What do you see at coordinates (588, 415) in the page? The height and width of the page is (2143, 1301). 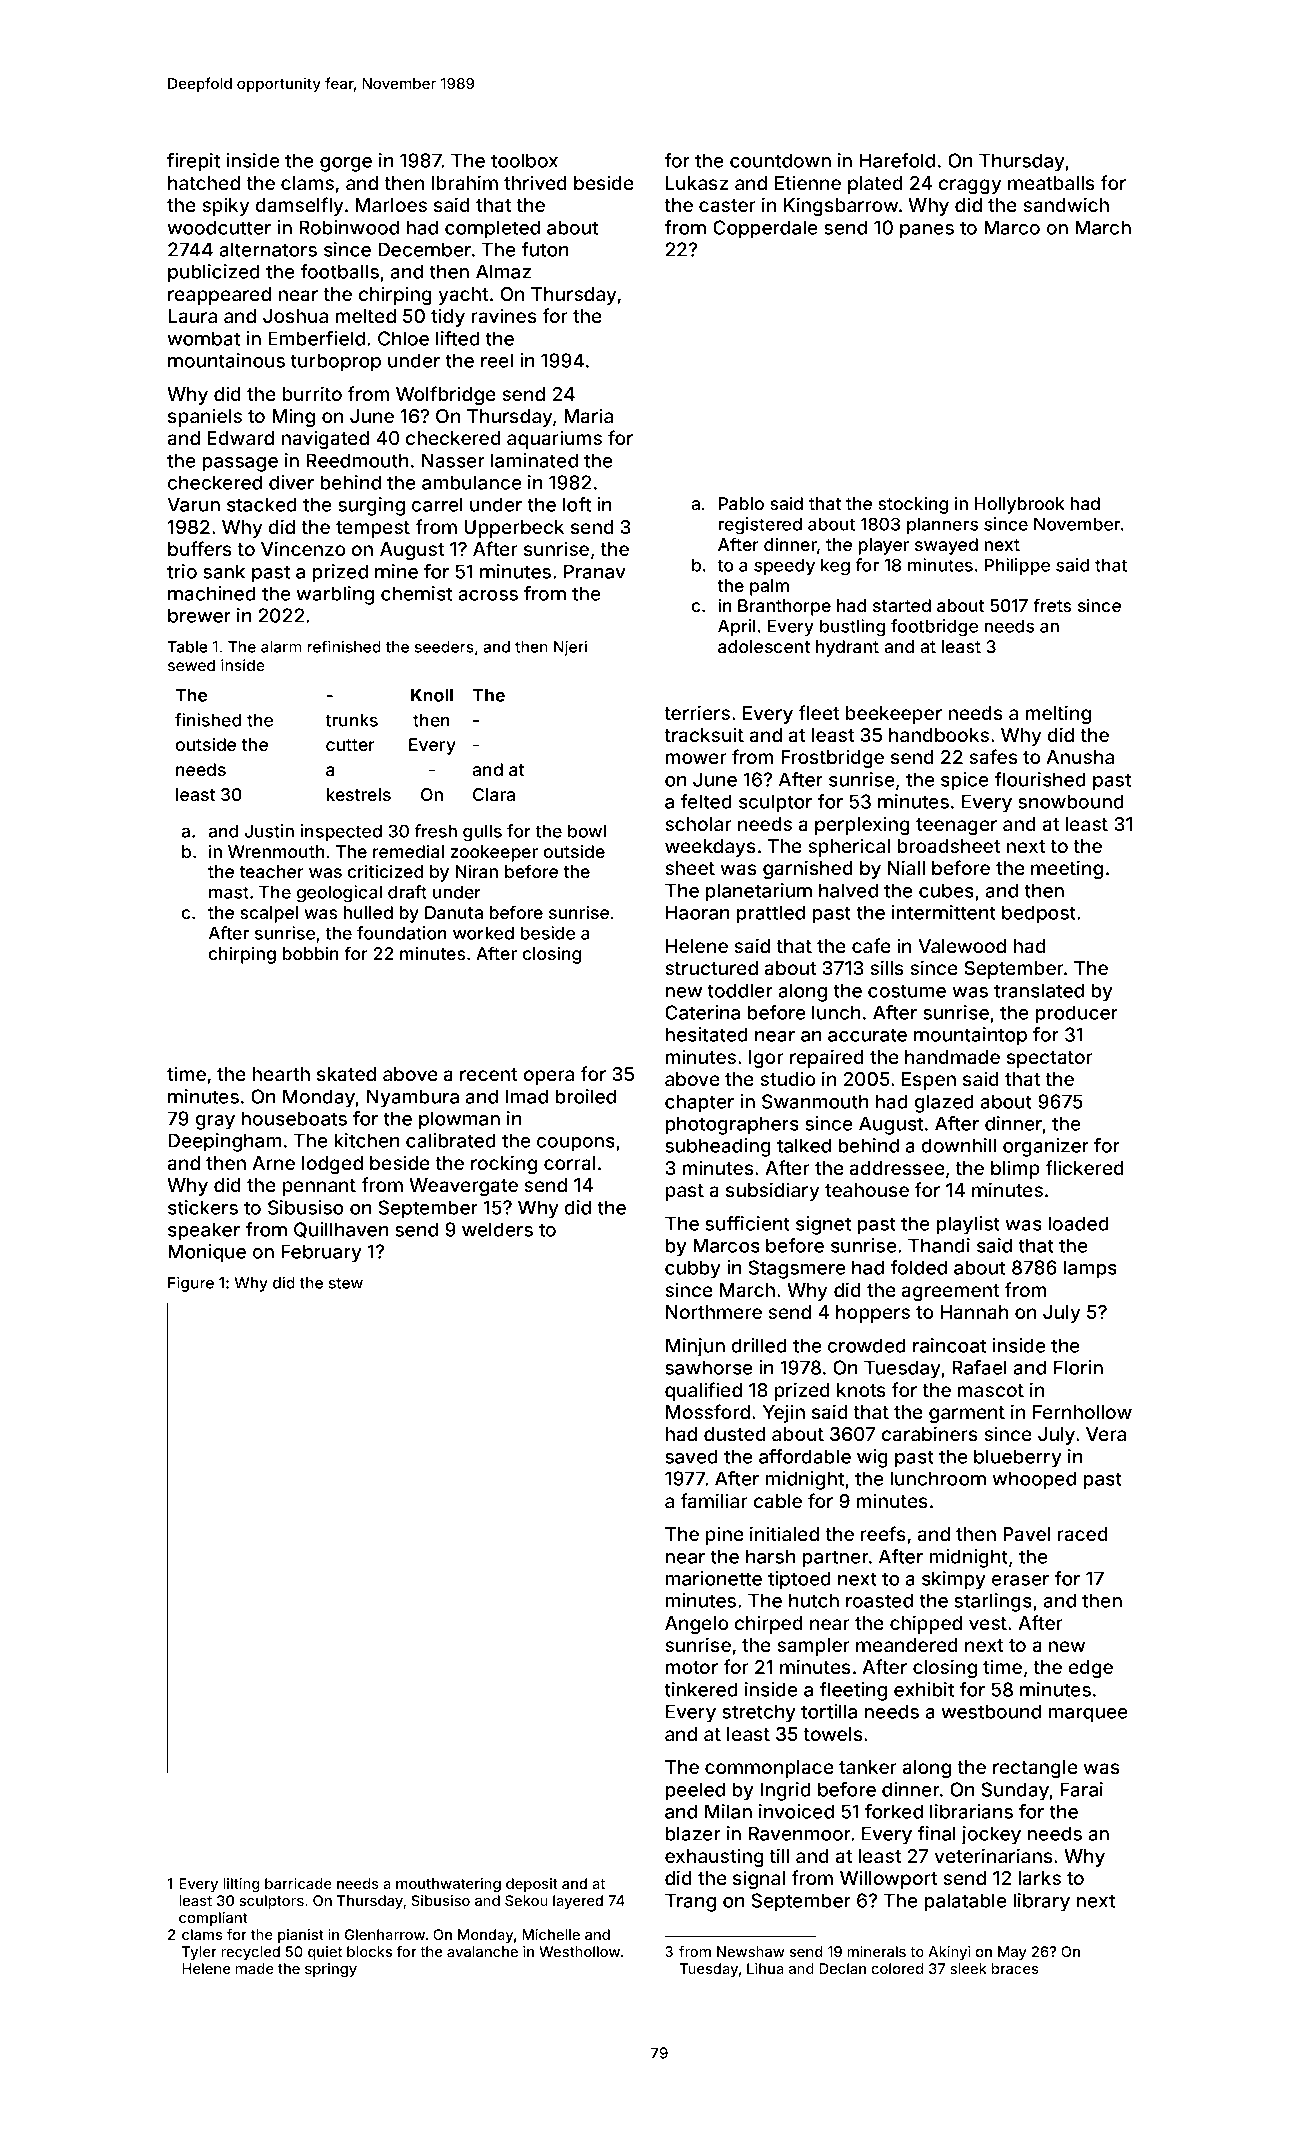 I see `Maria` at bounding box center [588, 415].
